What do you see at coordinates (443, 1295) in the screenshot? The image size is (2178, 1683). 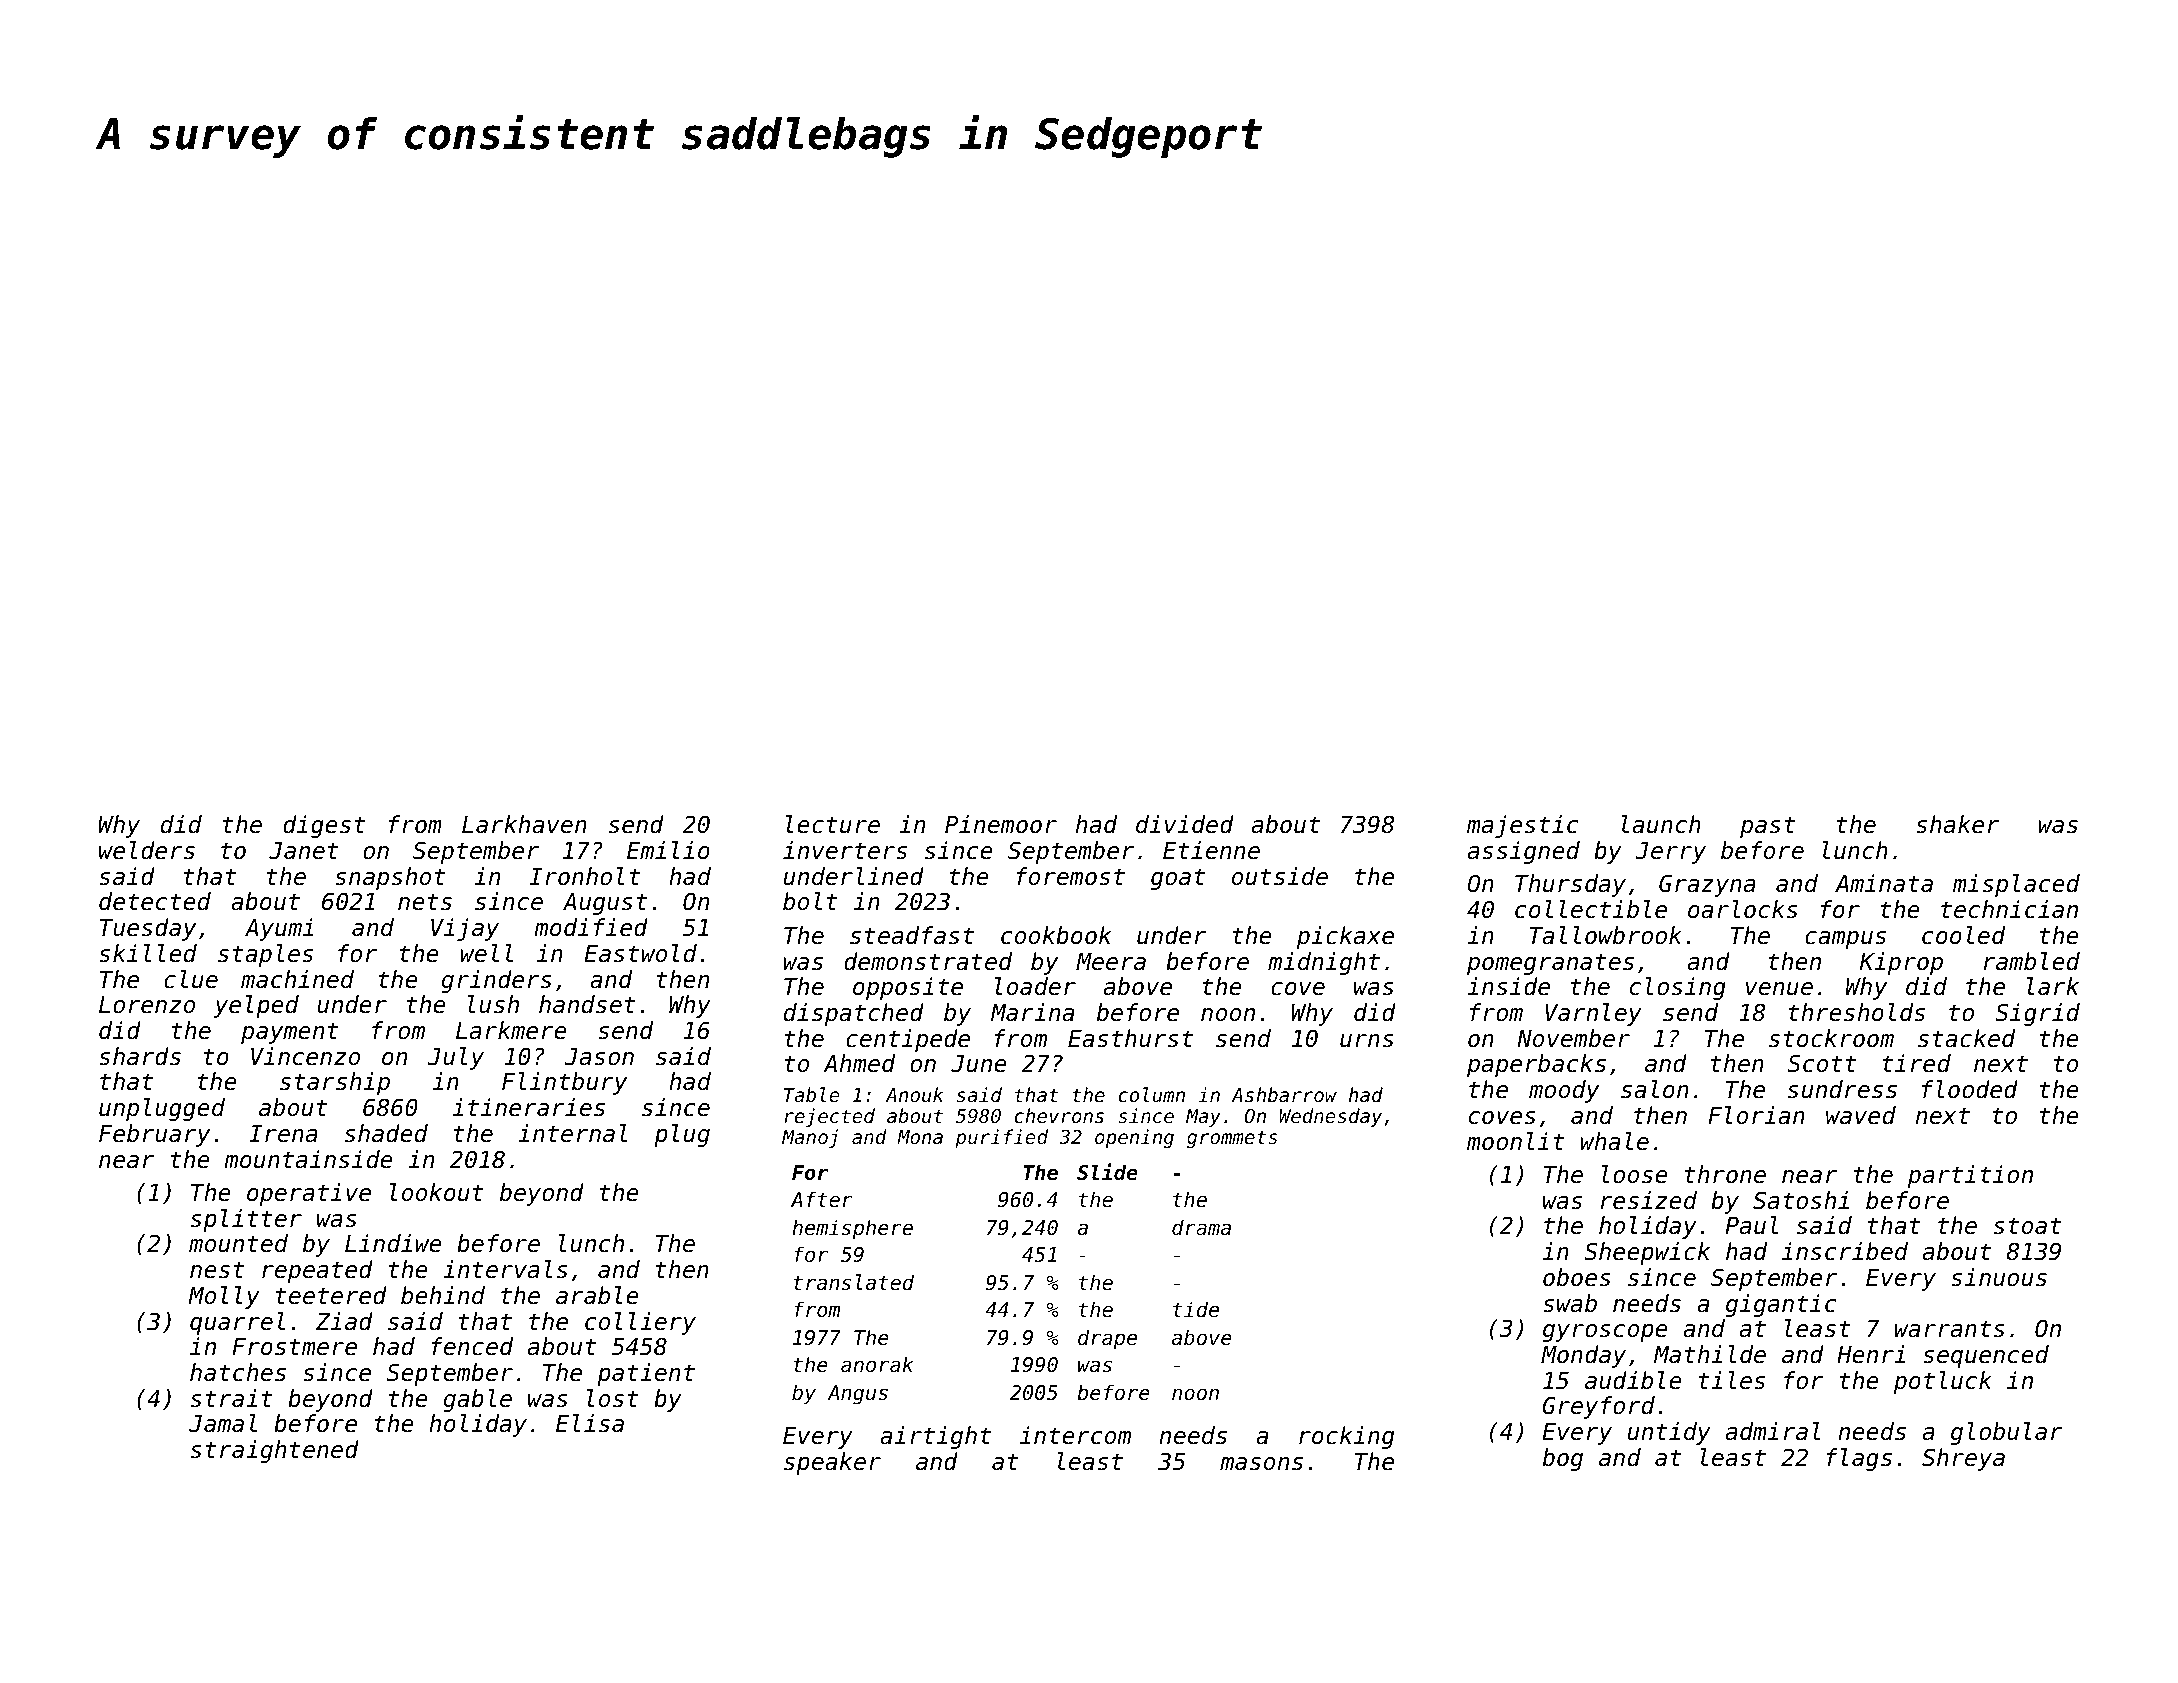 I see `behind` at bounding box center [443, 1295].
